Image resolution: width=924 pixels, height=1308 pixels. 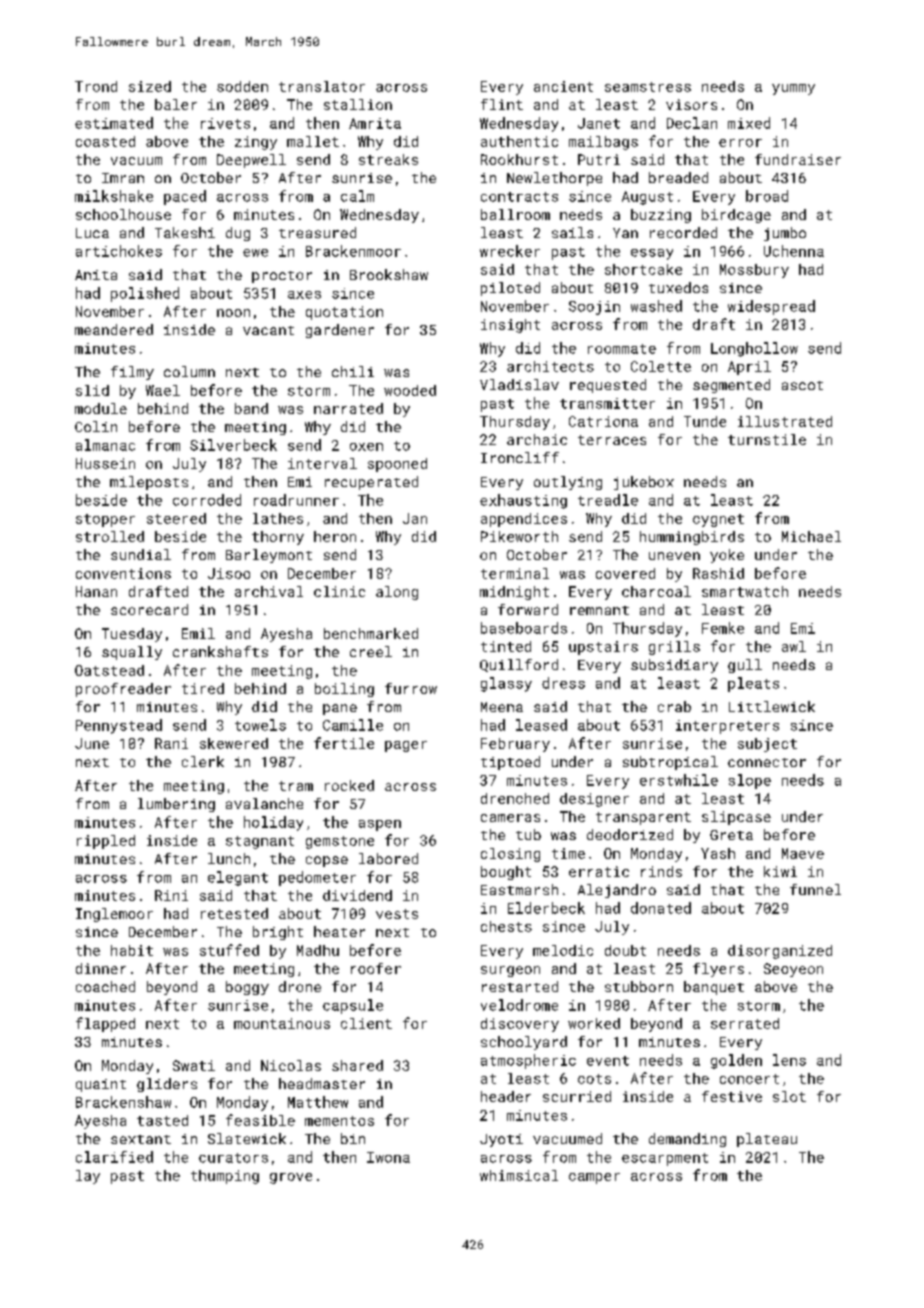 What do you see at coordinates (171, 895) in the screenshot?
I see `Rini` at bounding box center [171, 895].
